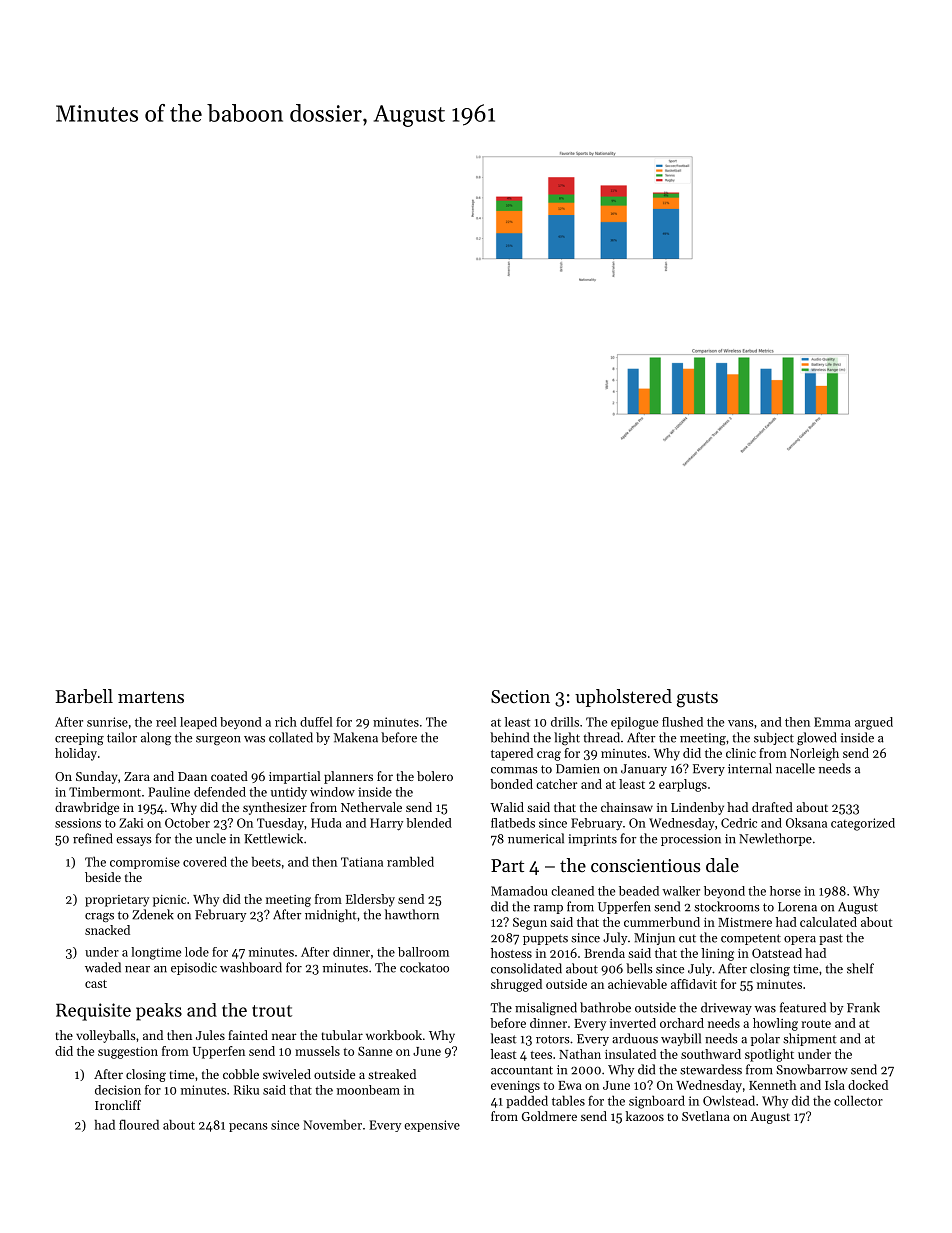 Image resolution: width=952 pixels, height=1233 pixels. I want to click on Ironcliff, so click(118, 1105).
